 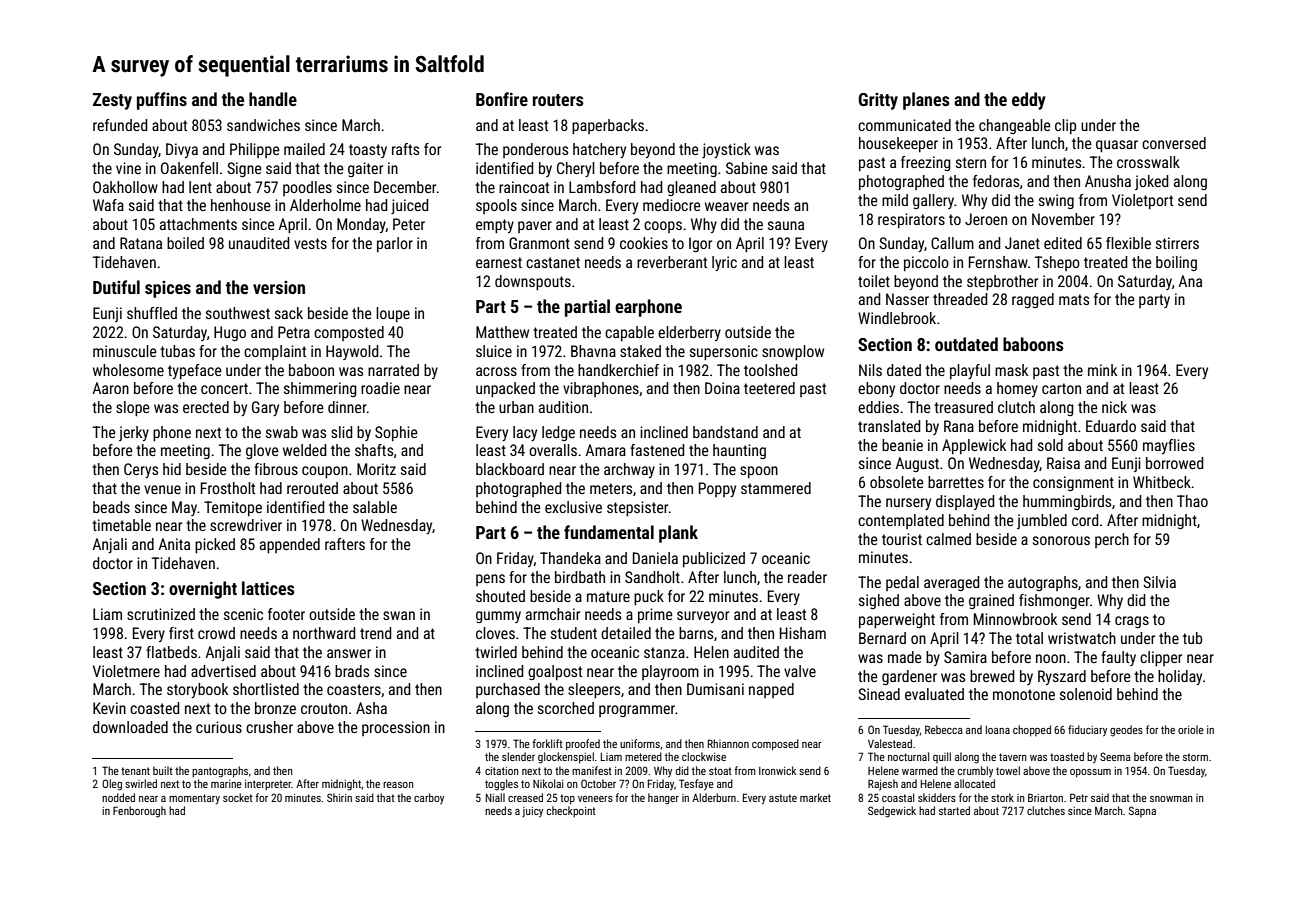 What do you see at coordinates (1029, 101) in the image?
I see `eddy` at bounding box center [1029, 101].
